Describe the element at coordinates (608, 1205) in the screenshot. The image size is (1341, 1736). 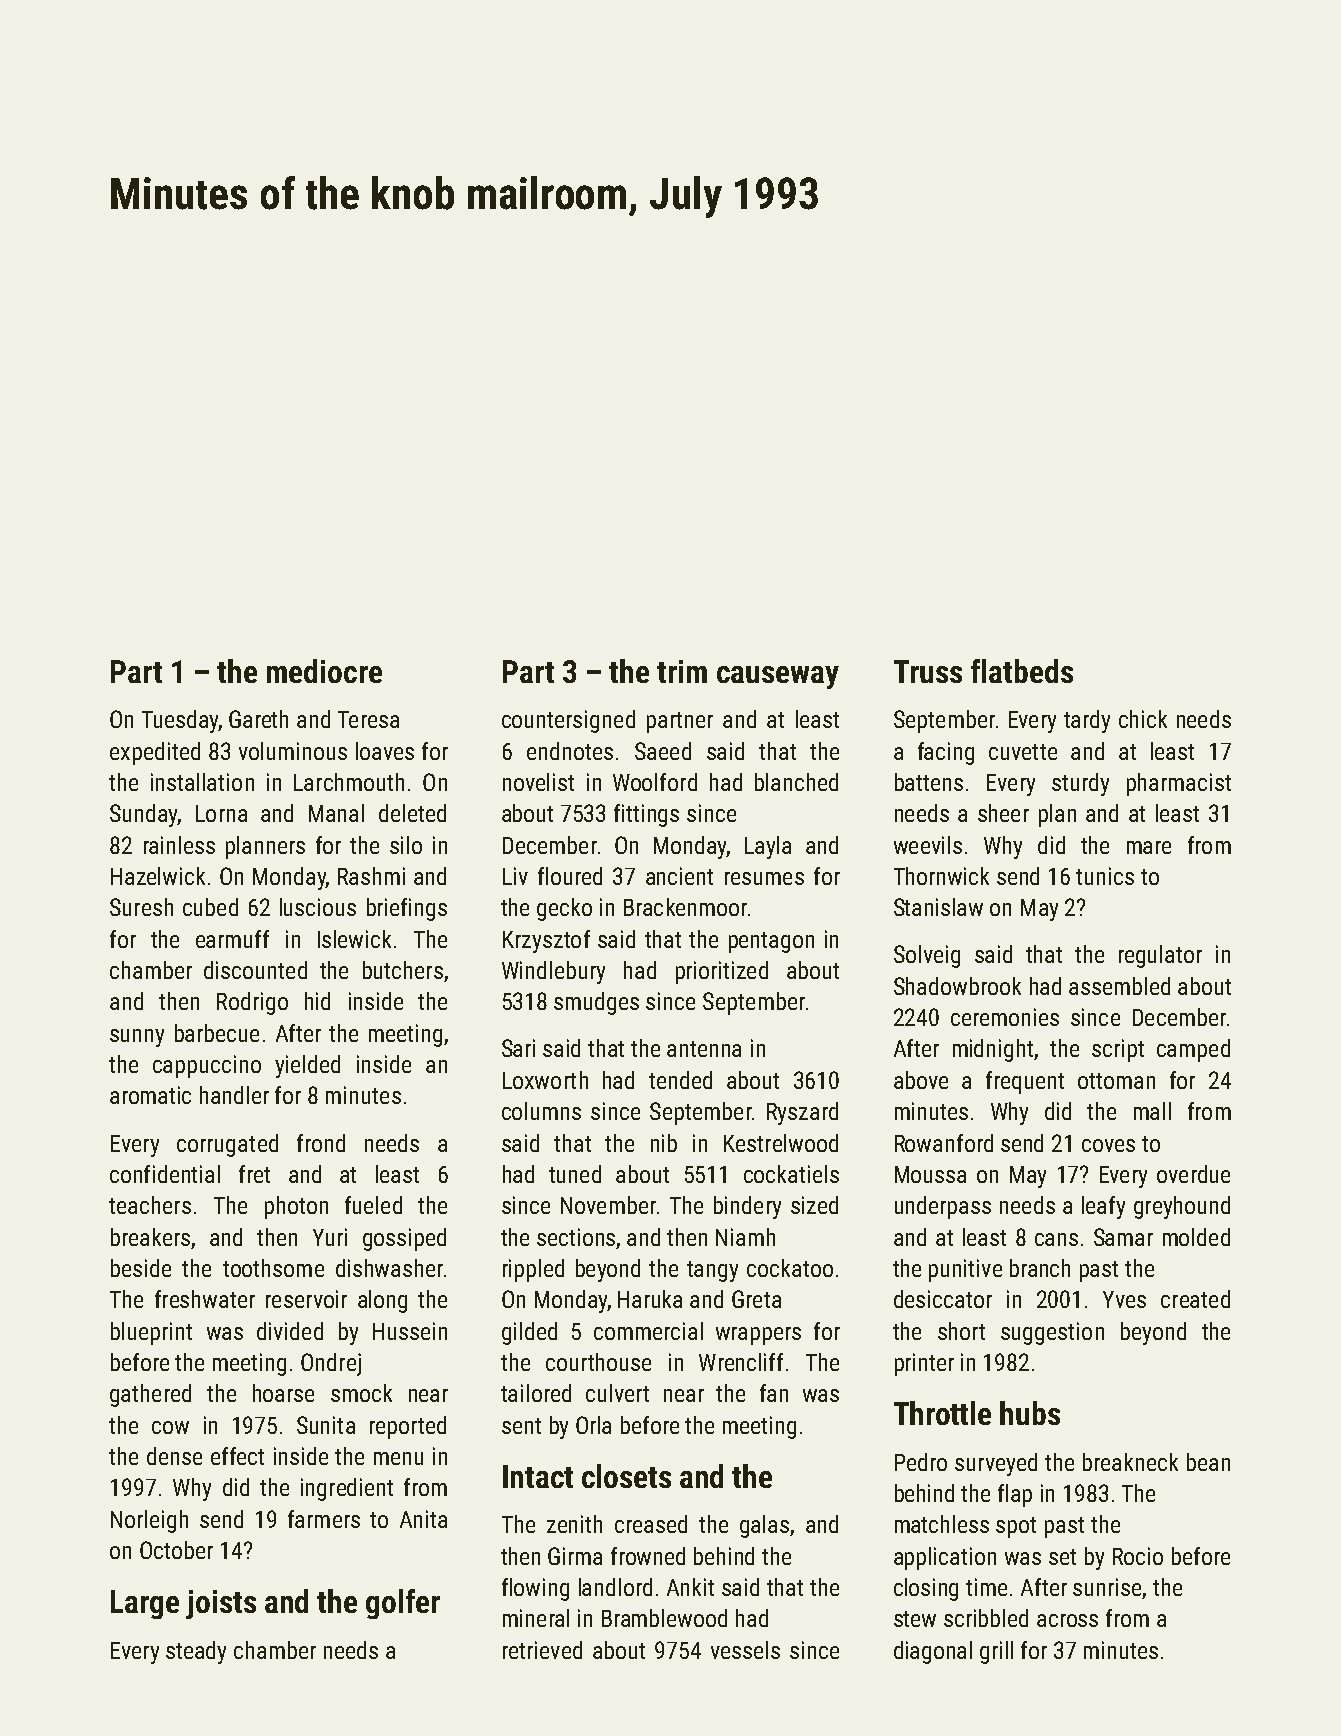
I see `November` at that location.
